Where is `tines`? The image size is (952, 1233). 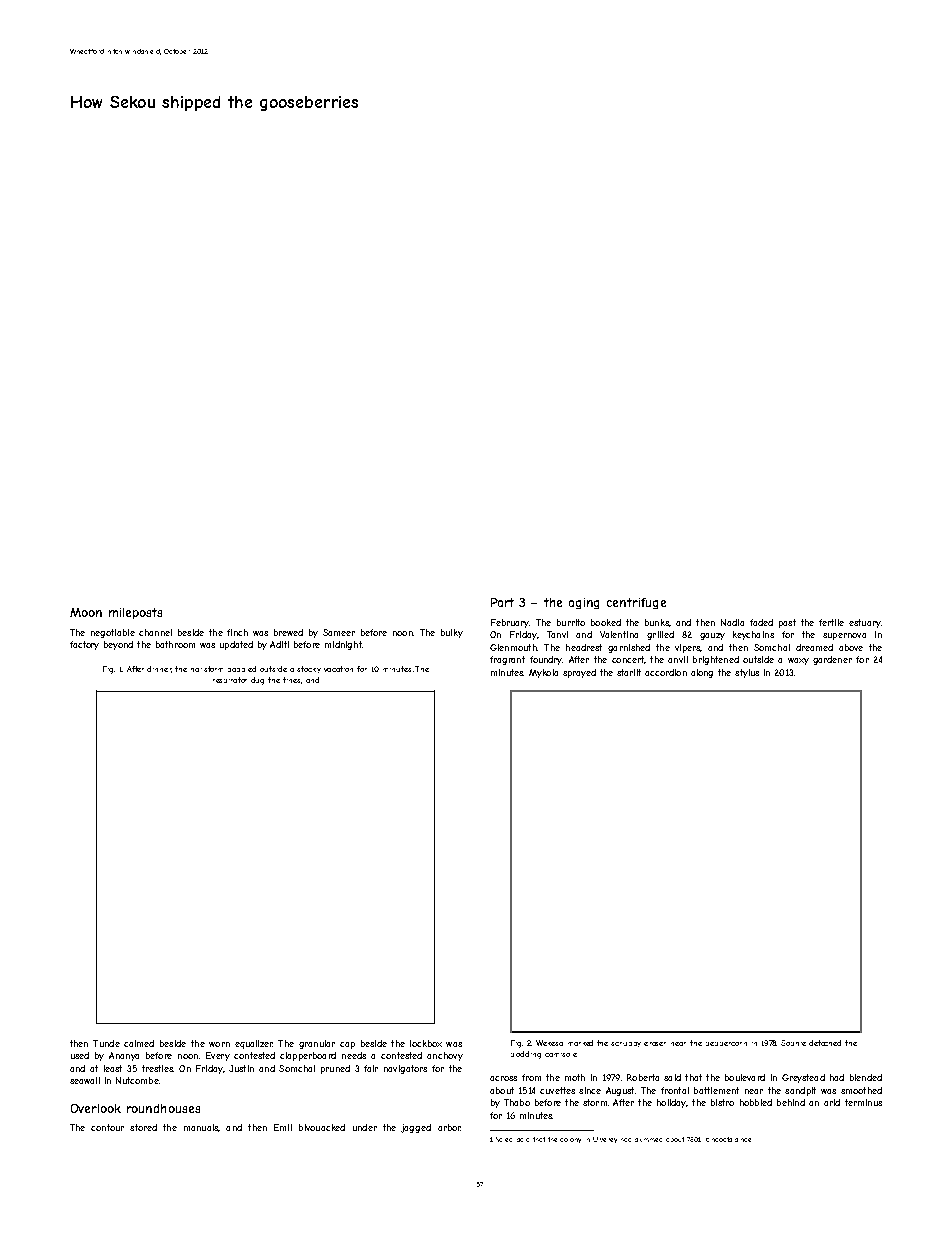 tines is located at coordinates (291, 680).
